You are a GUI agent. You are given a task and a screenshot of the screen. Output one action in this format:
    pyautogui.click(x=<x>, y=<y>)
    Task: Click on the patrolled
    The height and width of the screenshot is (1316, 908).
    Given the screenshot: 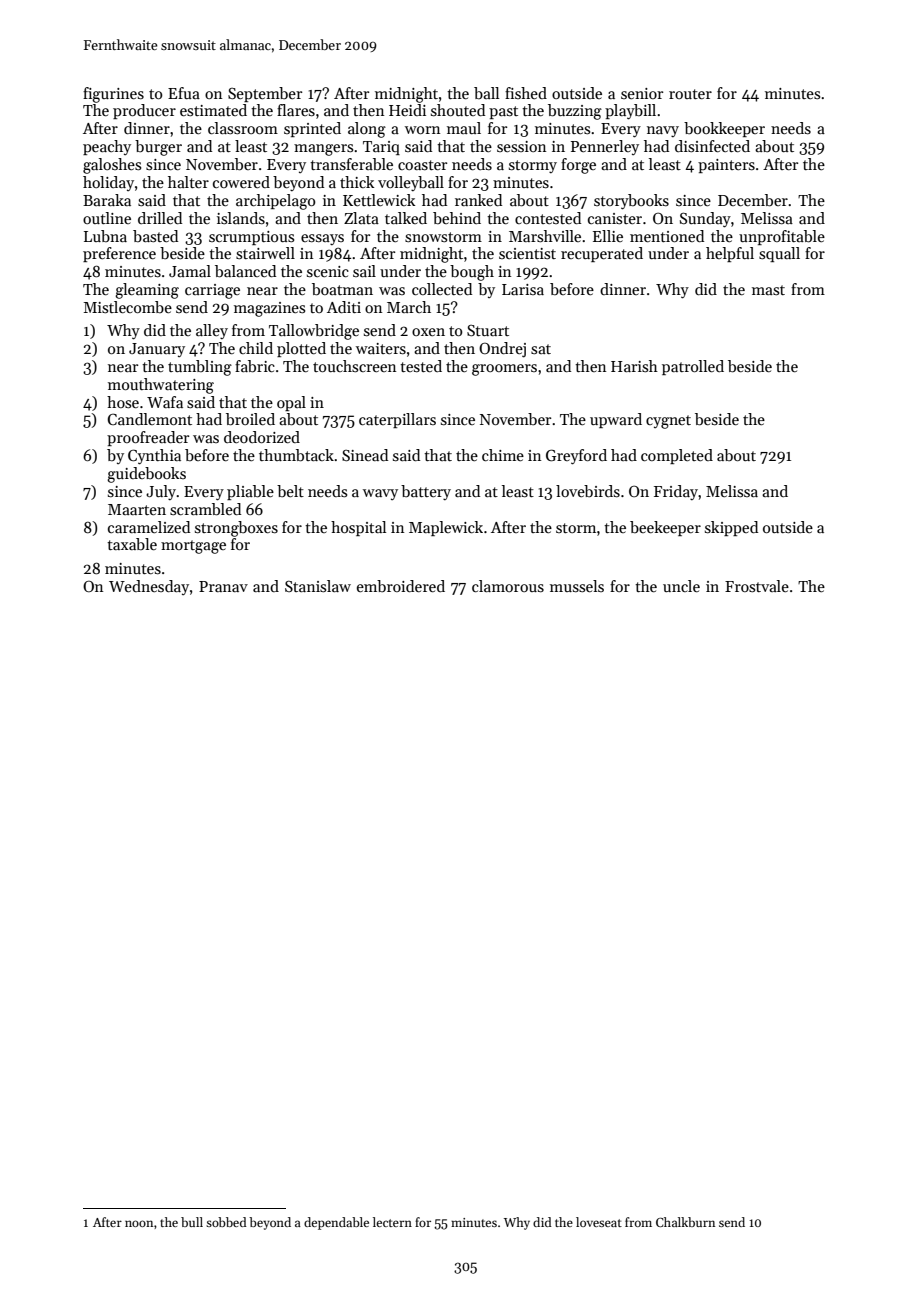 What is the action you would take?
    pyautogui.click(x=693, y=367)
